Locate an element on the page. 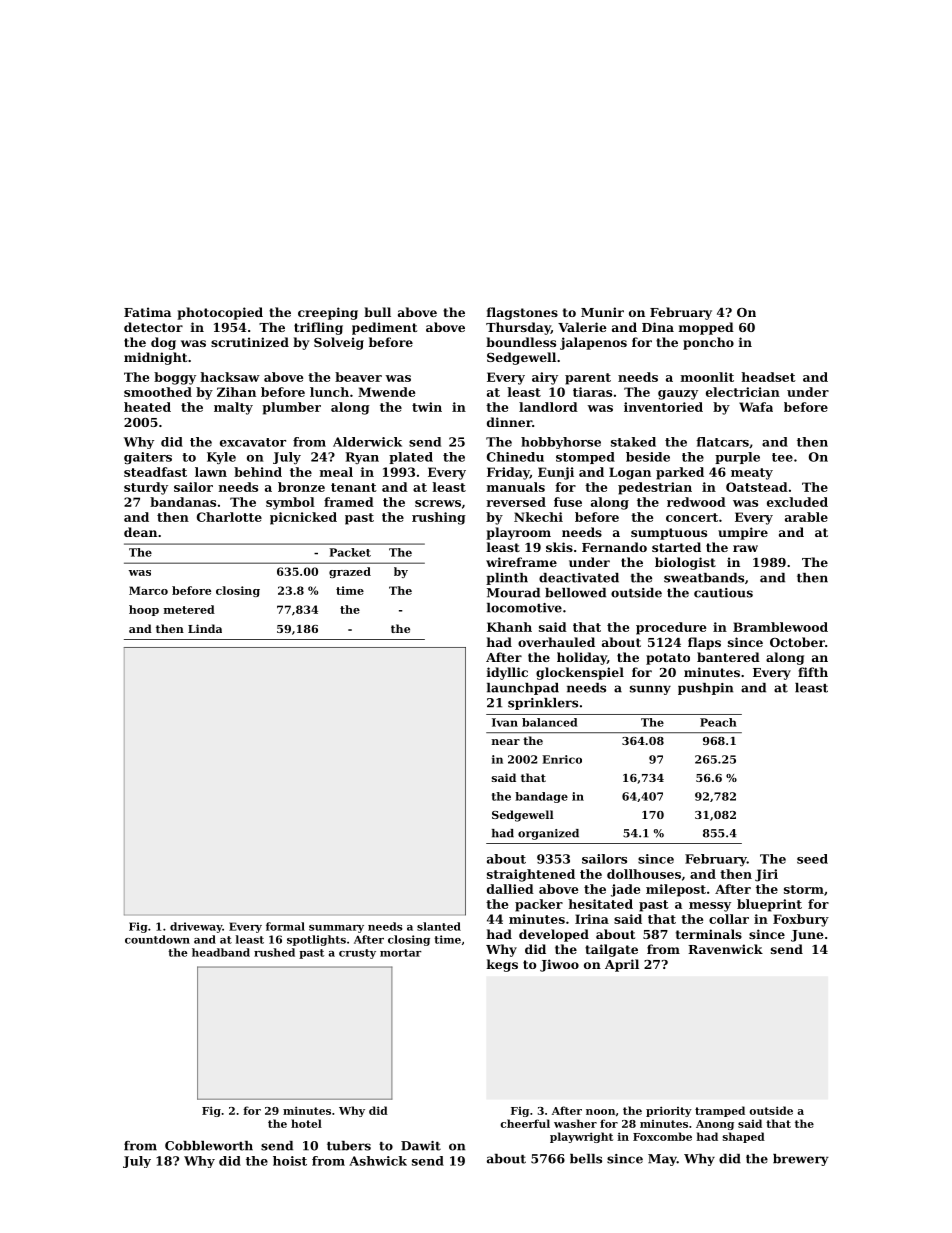 The image size is (952, 1233). Cobbleworth is located at coordinates (209, 1146).
